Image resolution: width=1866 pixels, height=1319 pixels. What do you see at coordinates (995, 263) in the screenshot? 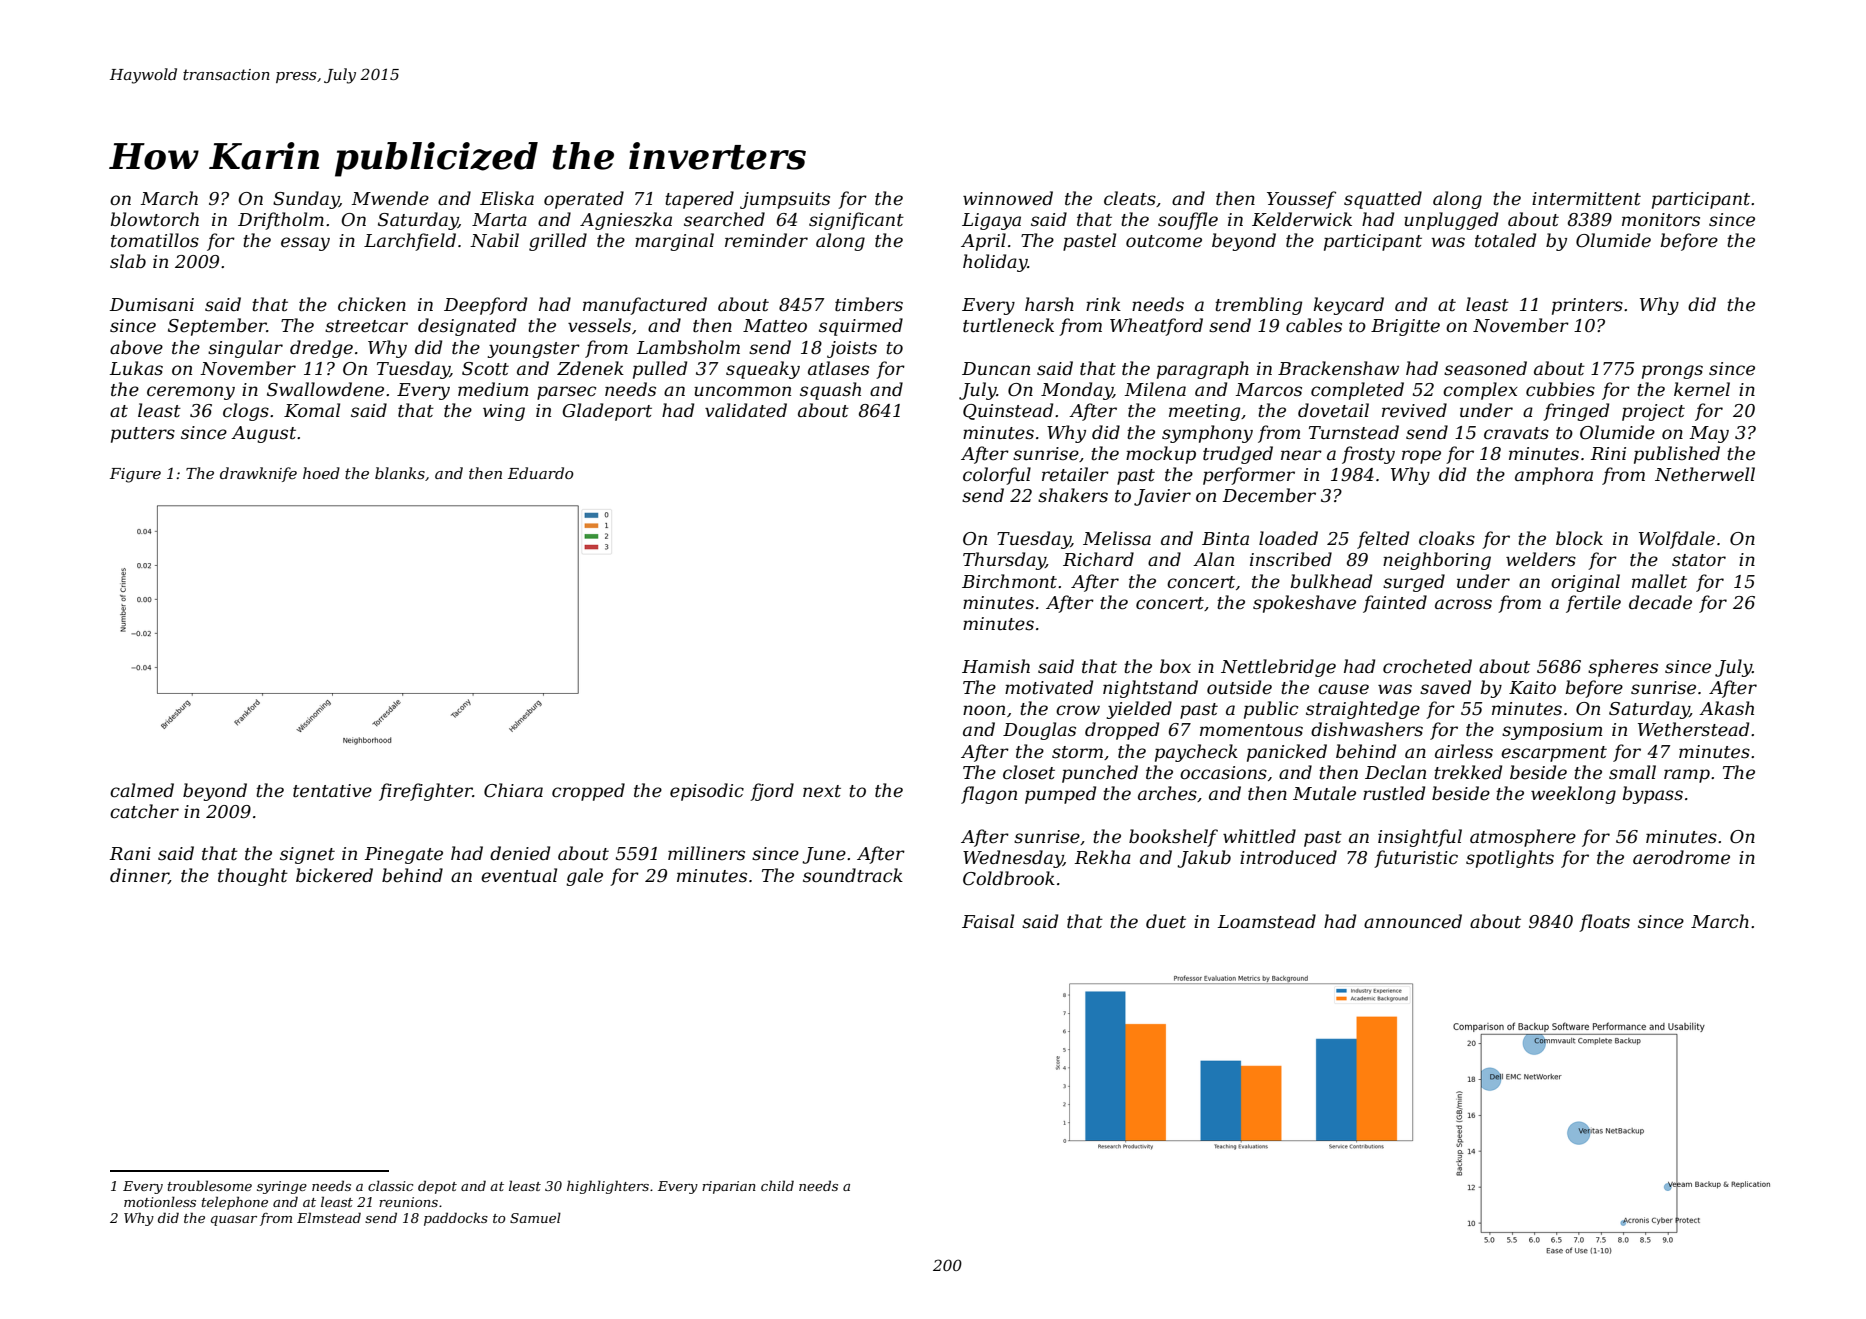
I see `holiday` at bounding box center [995, 263].
